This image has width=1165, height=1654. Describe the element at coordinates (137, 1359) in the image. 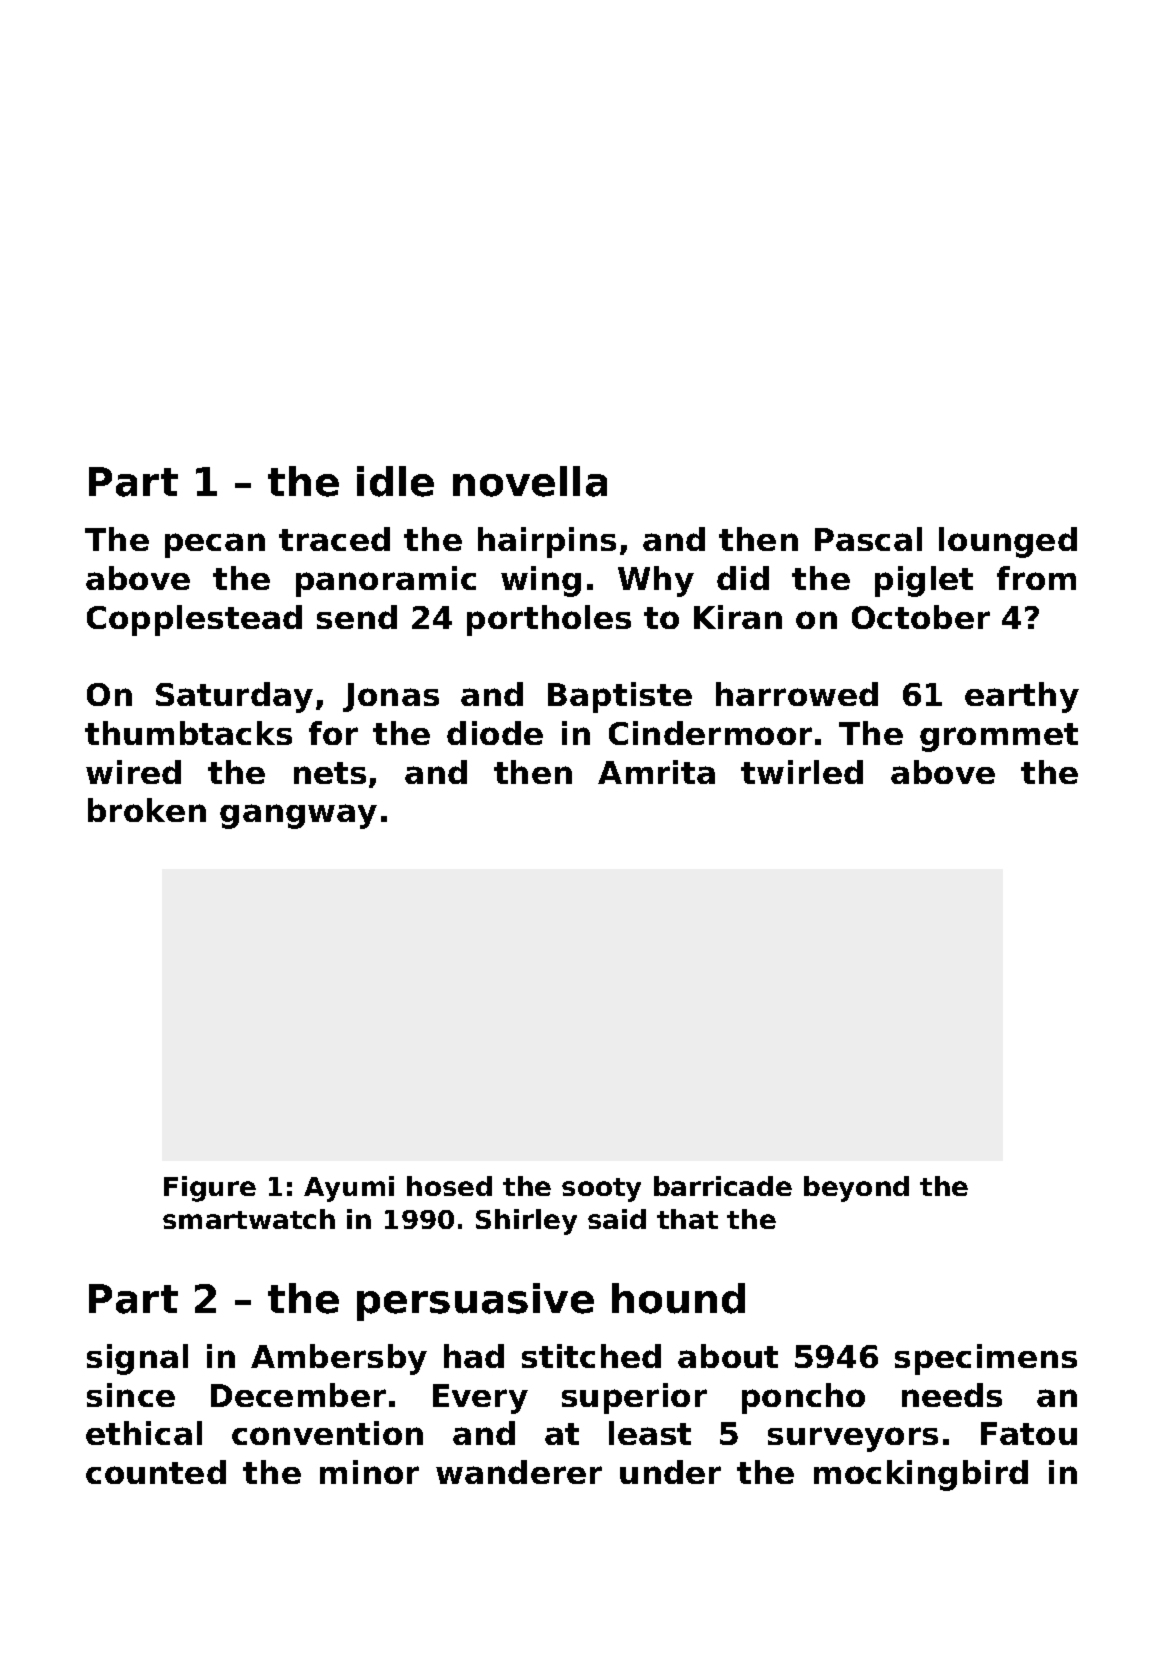

I see `signal` at that location.
